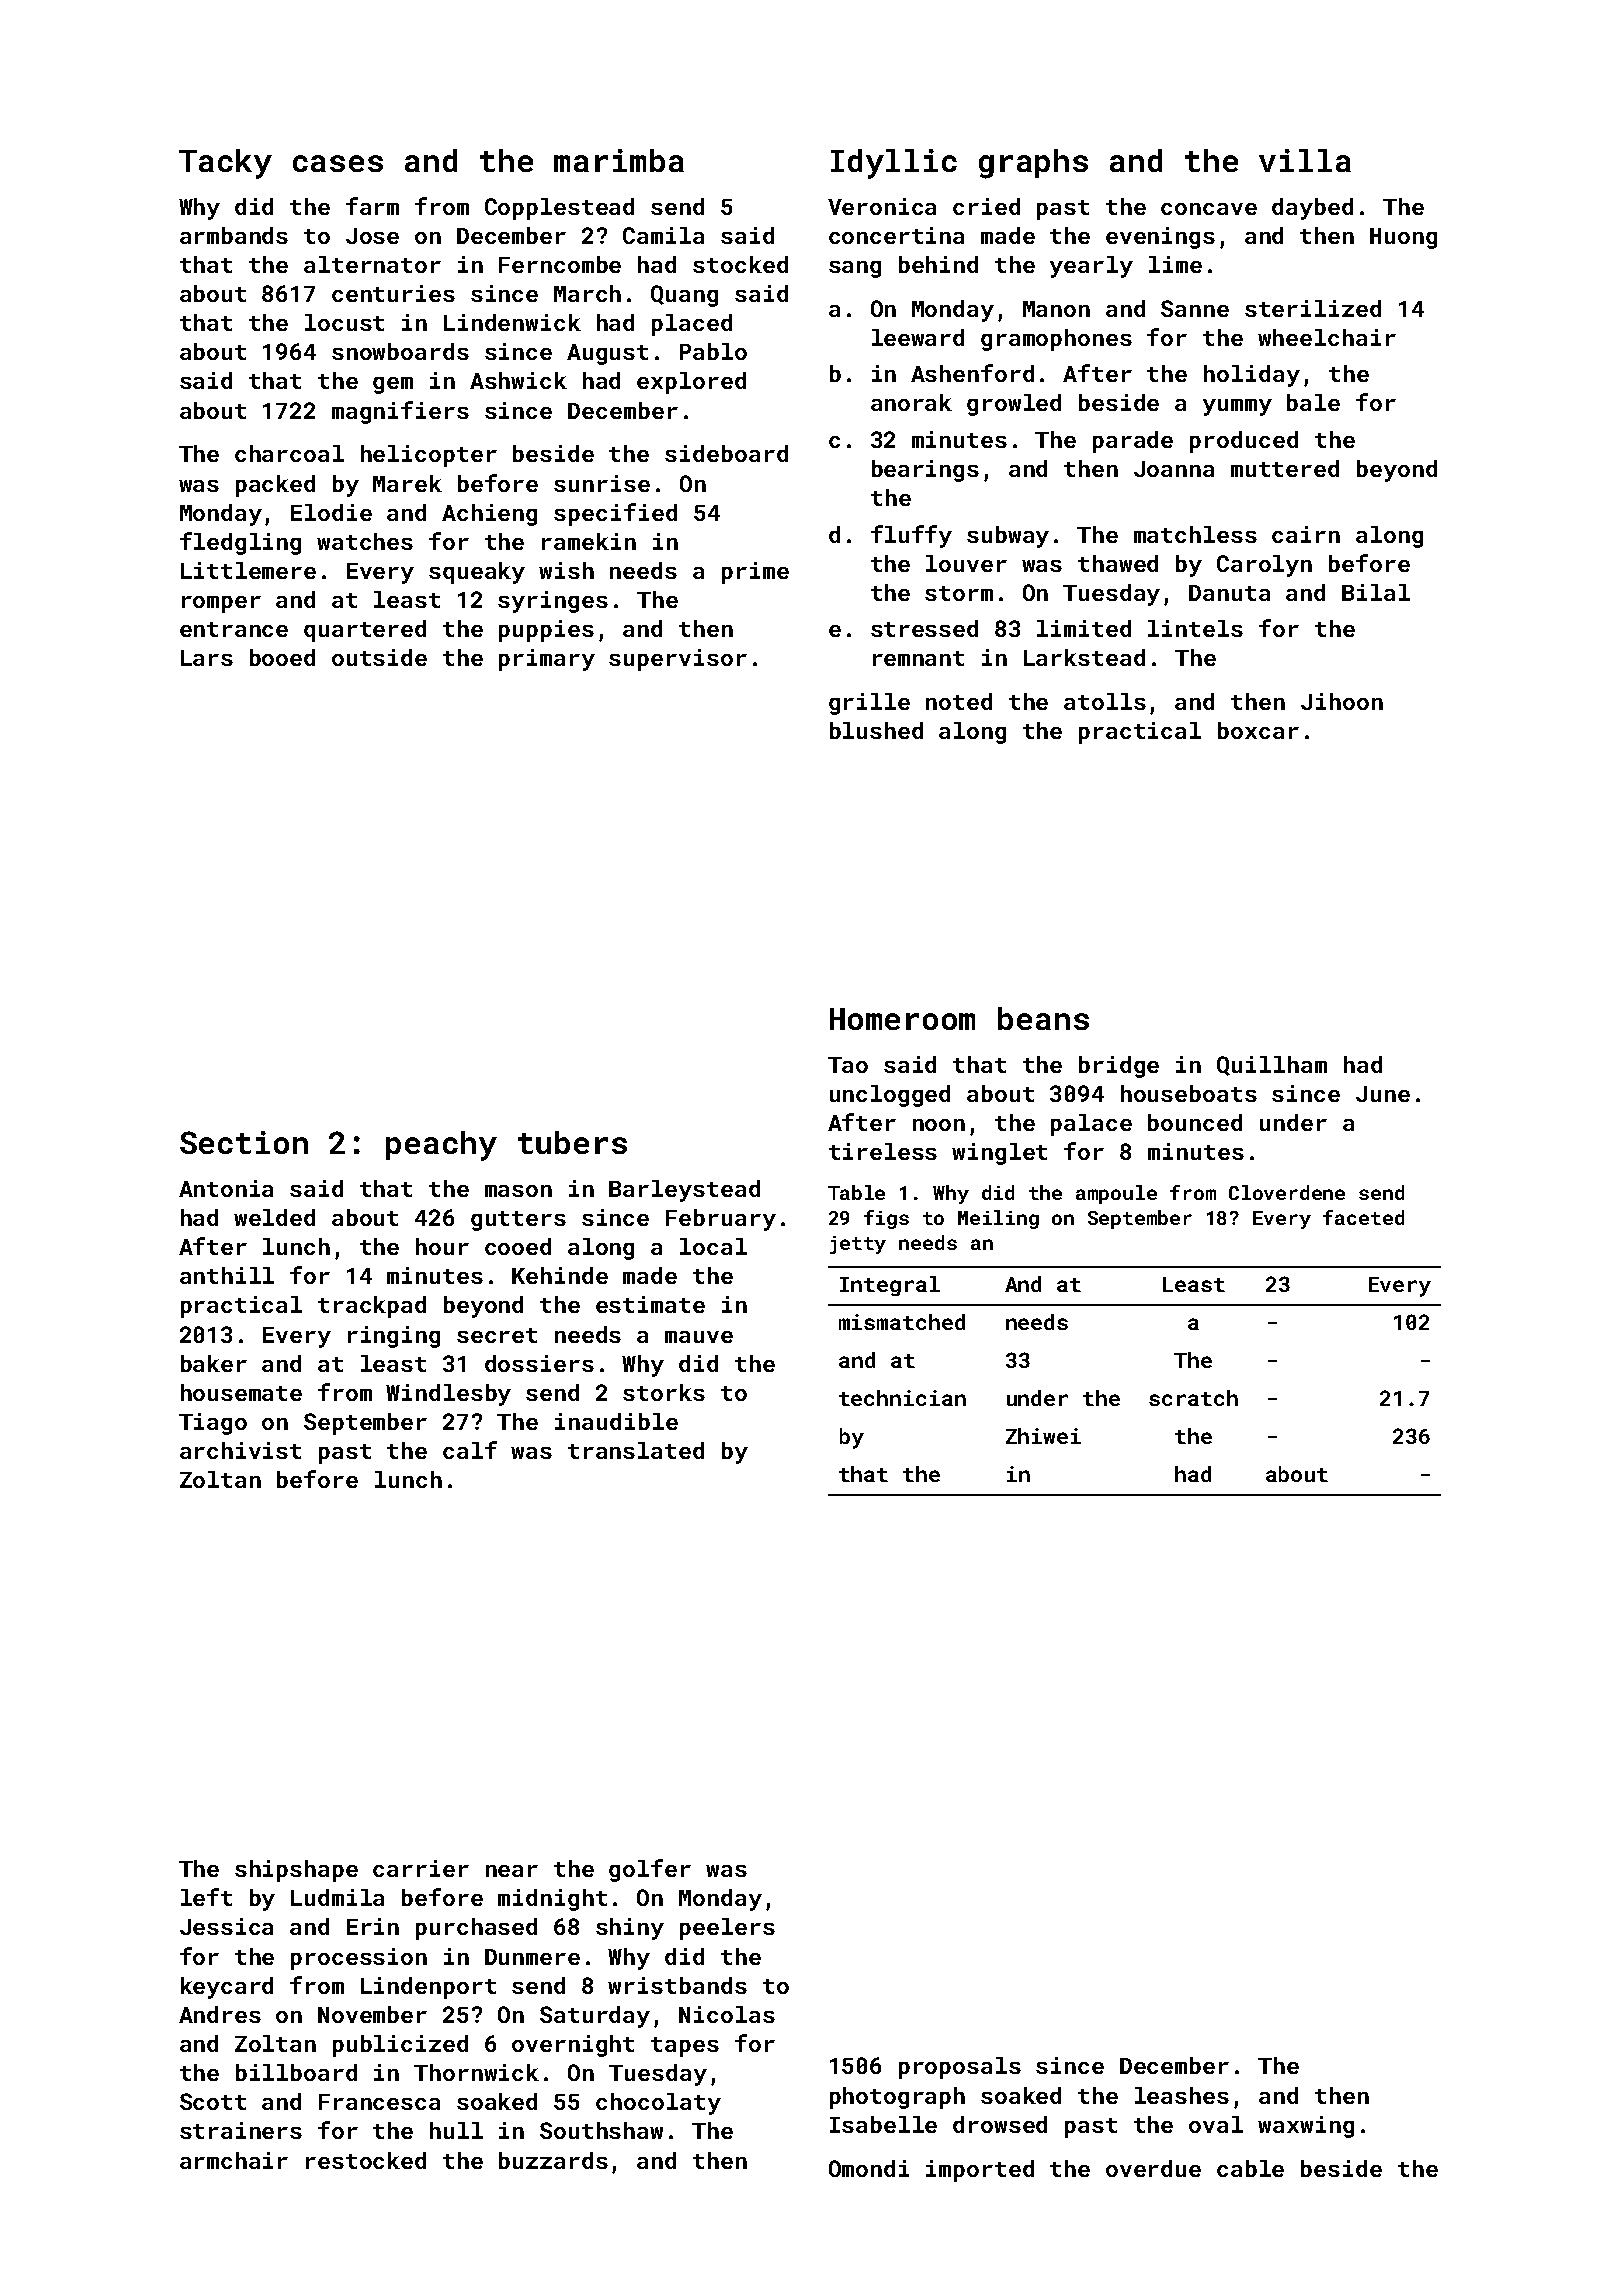 This screenshot has height=2292, width=1620. I want to click on Cloverdene, so click(1287, 1192).
